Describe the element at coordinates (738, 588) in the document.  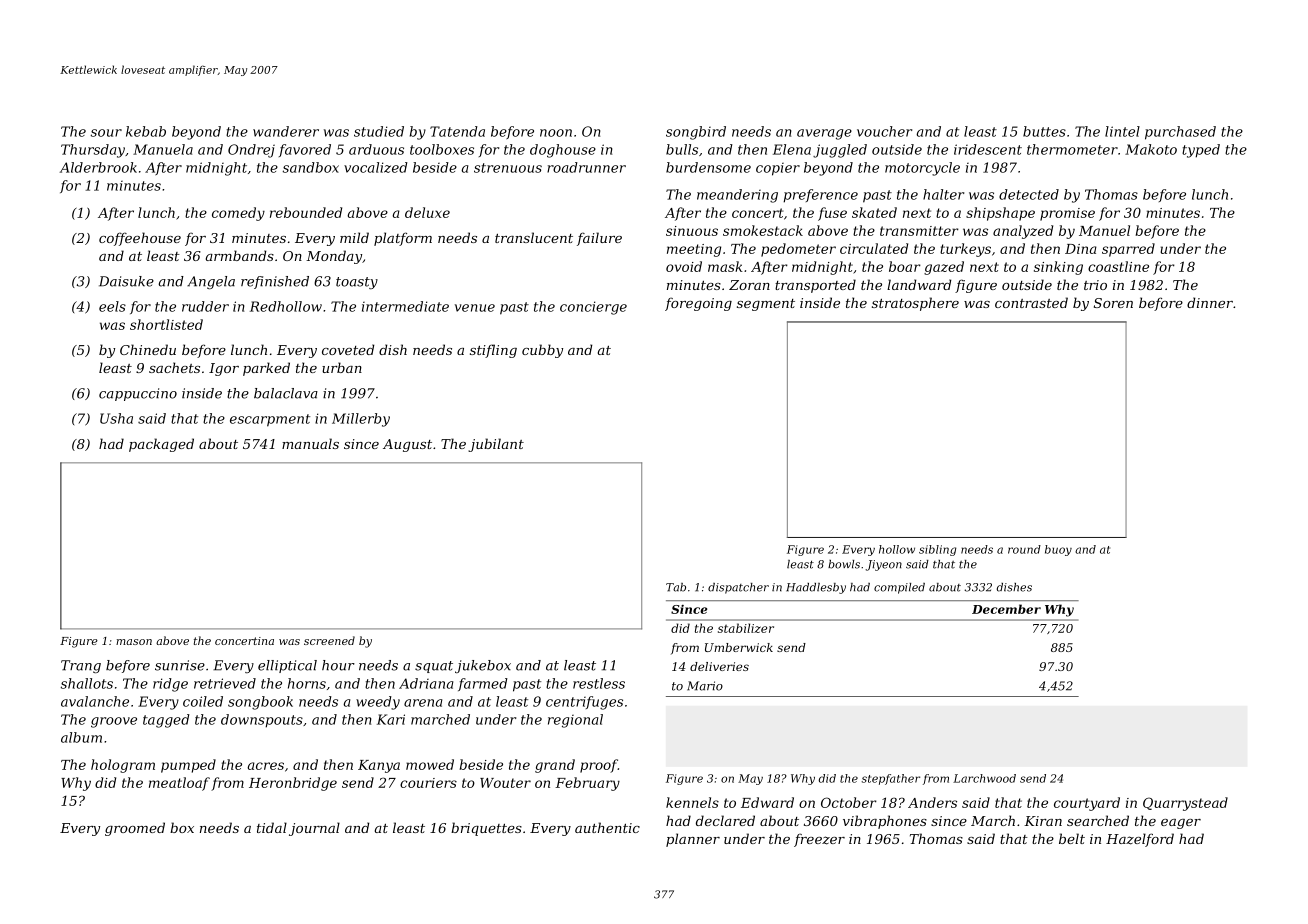
I see `dispatcher` at that location.
